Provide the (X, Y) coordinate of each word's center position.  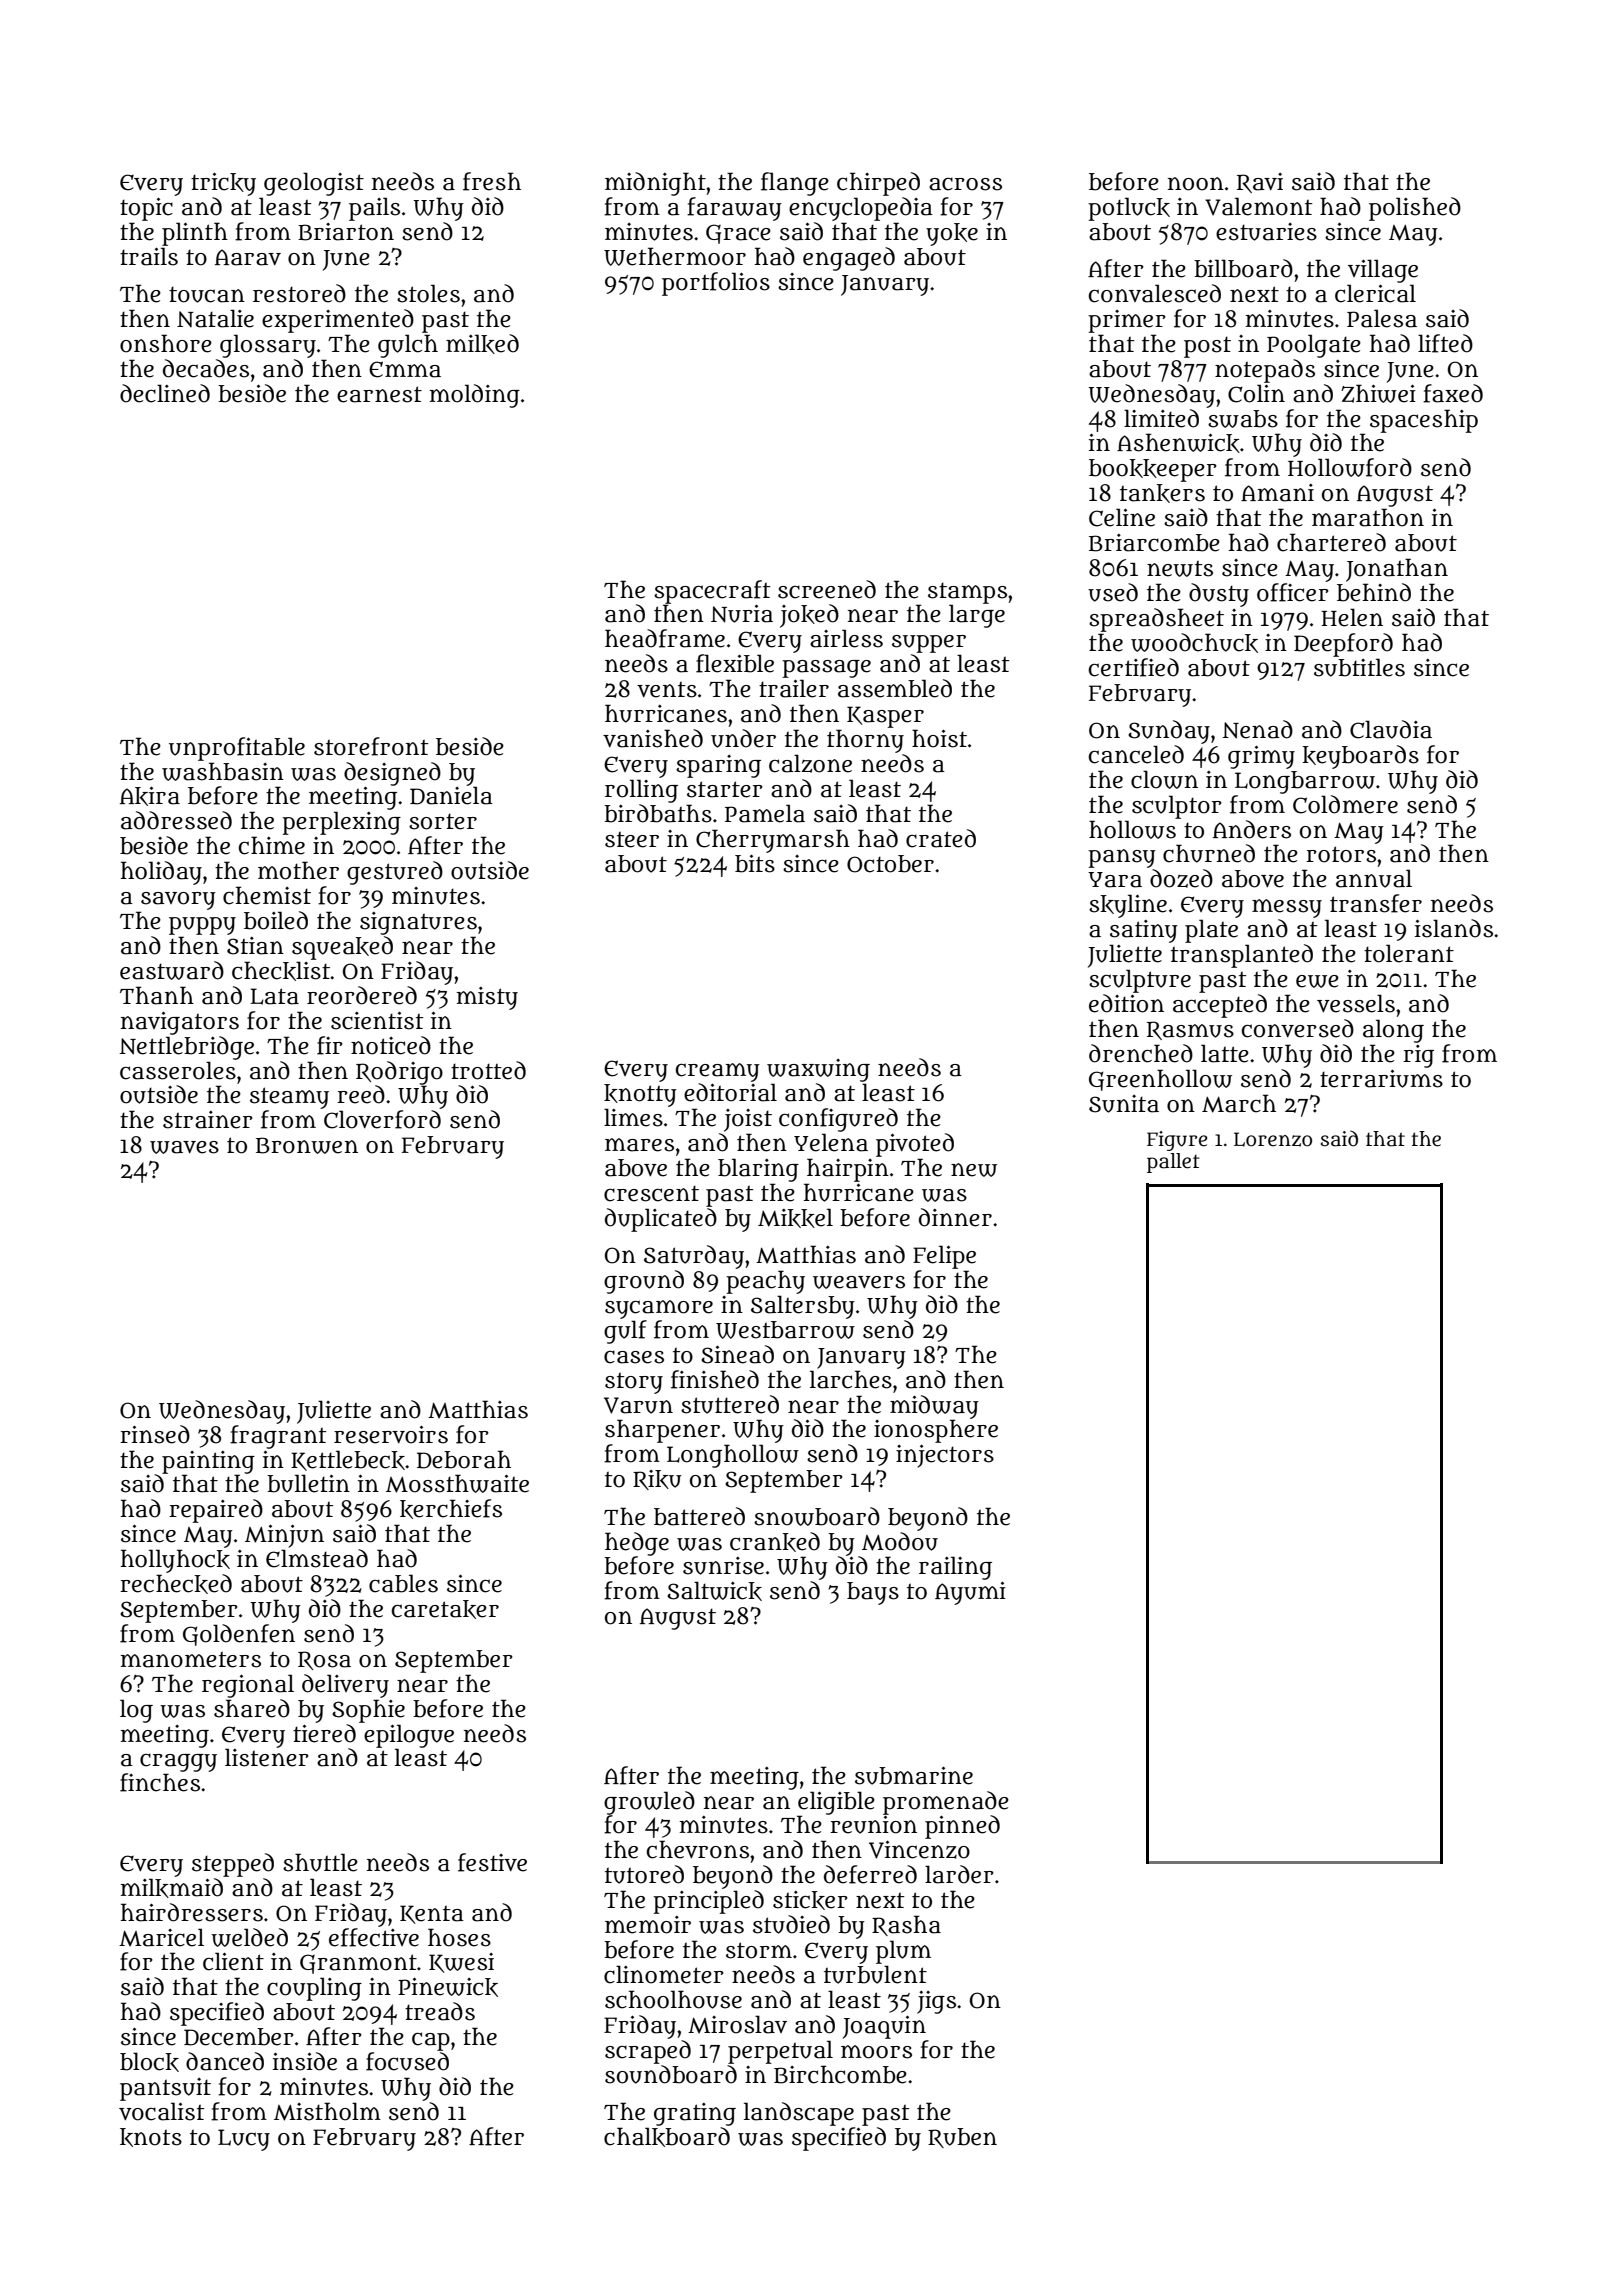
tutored (644, 1874)
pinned (962, 1827)
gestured (395, 873)
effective (374, 1937)
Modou (900, 1541)
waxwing (818, 1070)
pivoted (915, 1145)
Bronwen (307, 1145)
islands (1454, 928)
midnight (655, 184)
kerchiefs (451, 1509)
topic (146, 209)
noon (1196, 184)
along (1393, 1031)
